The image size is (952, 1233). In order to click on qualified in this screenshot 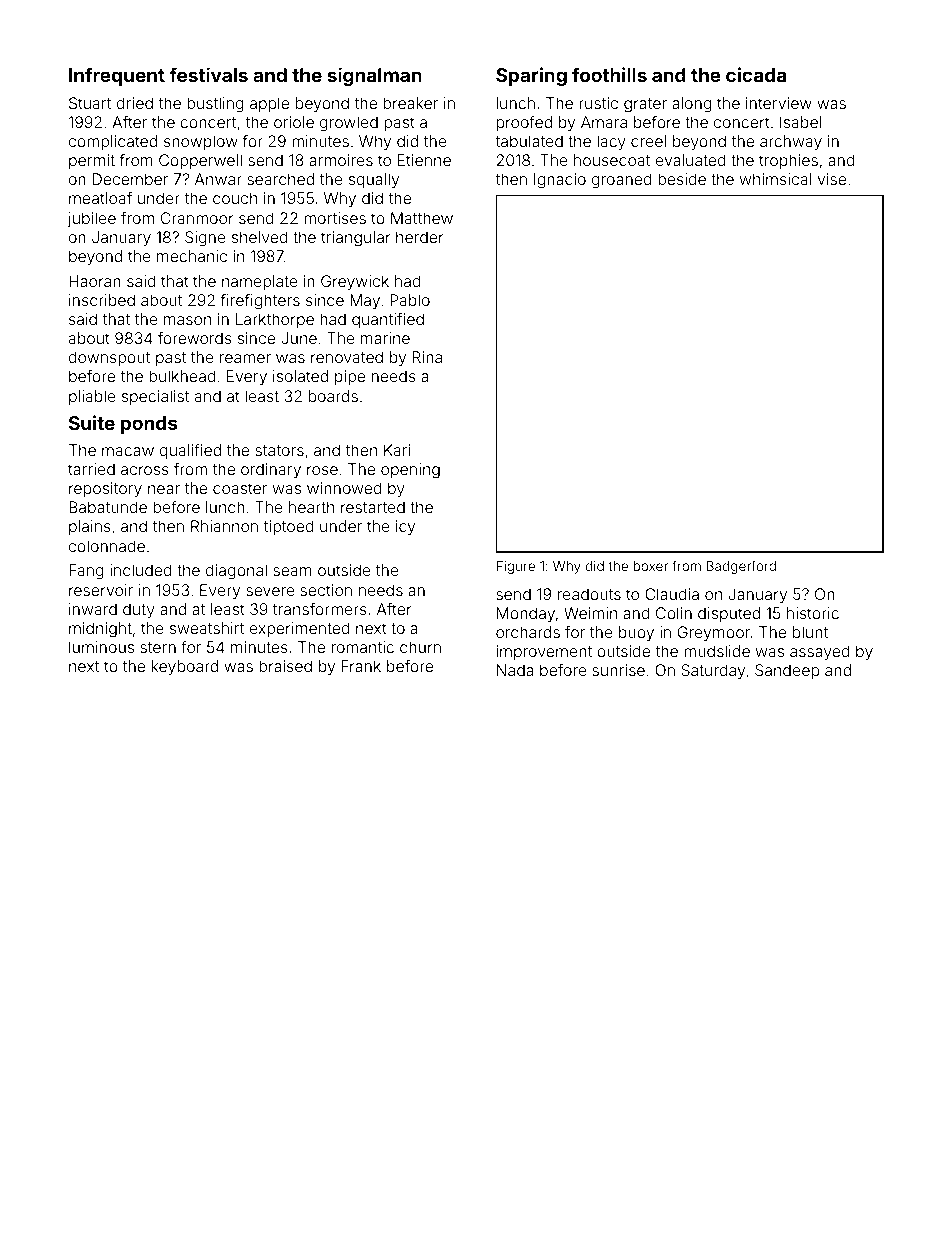, I will do `click(190, 451)`.
